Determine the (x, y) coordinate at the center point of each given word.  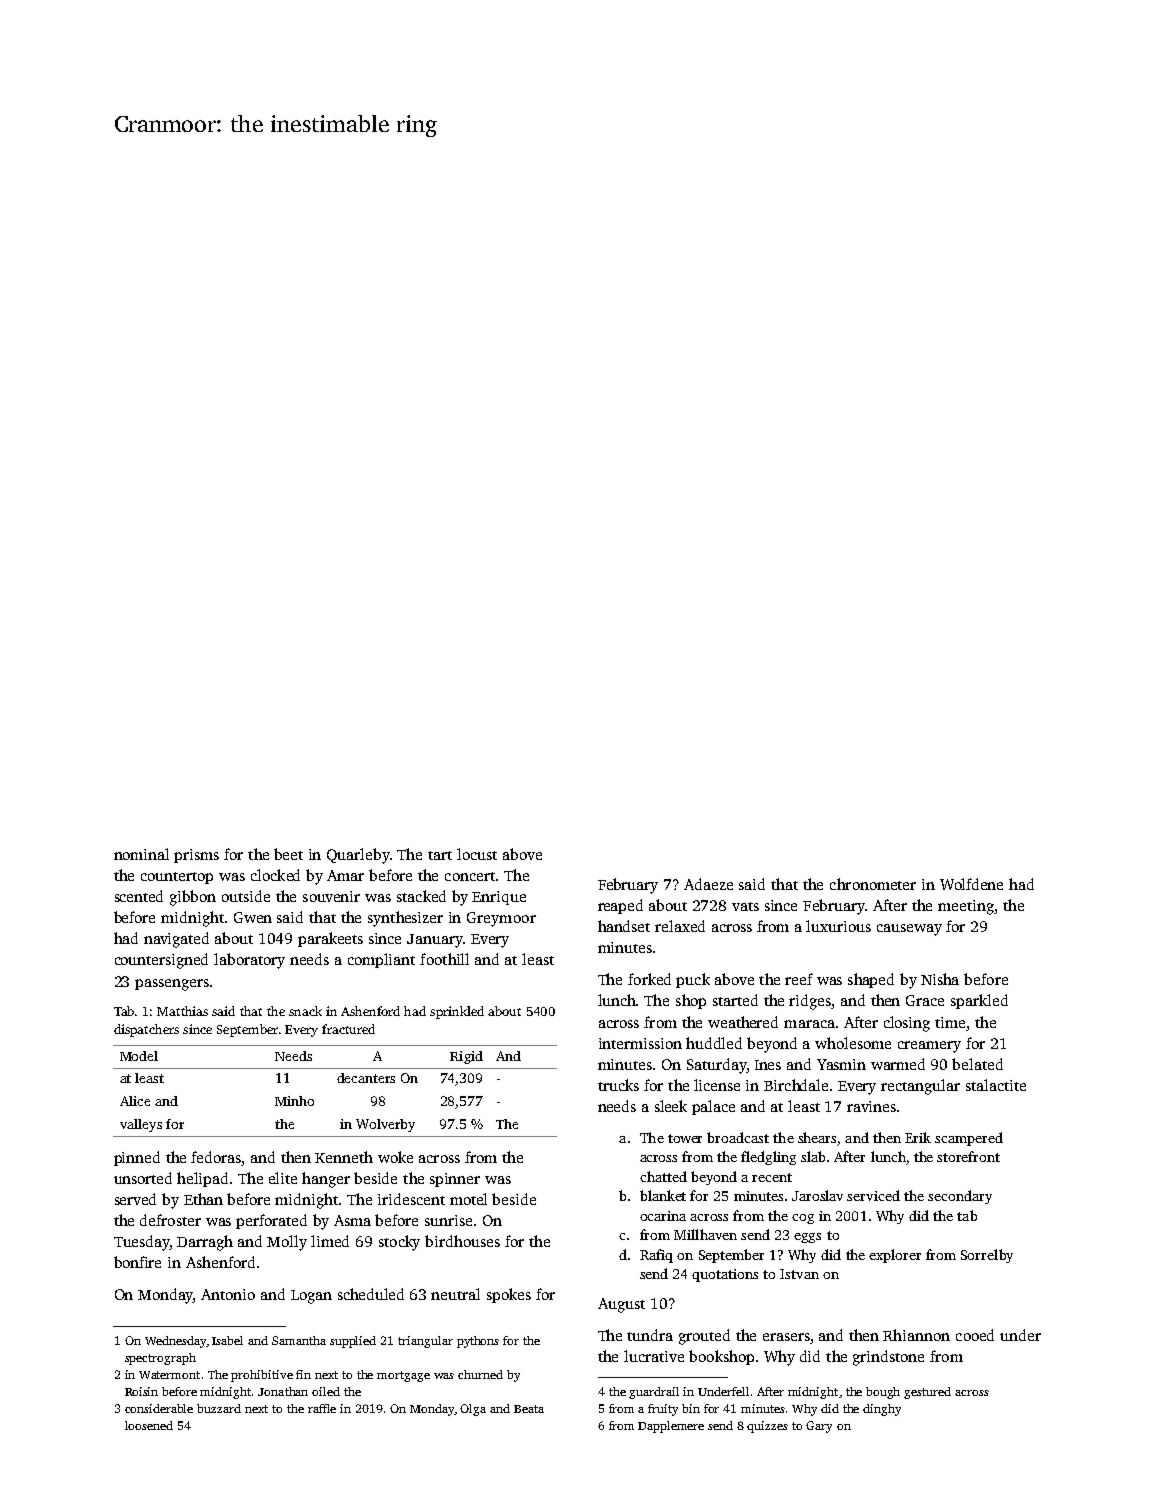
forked (649, 979)
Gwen (253, 917)
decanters (366, 1078)
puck (693, 980)
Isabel (227, 1340)
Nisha (940, 979)
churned (480, 1374)
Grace (925, 1000)
